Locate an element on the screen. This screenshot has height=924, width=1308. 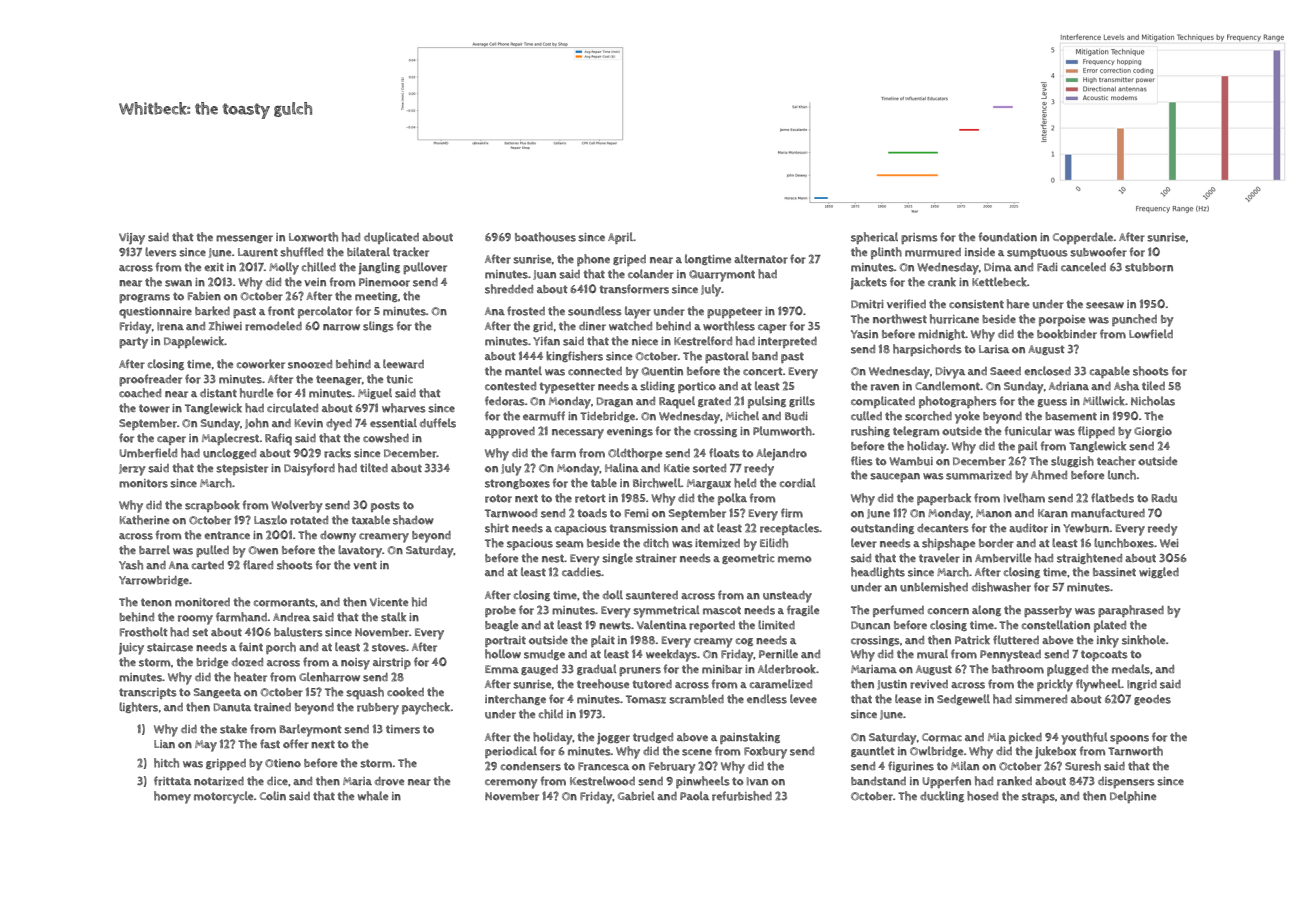
griped is located at coordinates (629, 260).
